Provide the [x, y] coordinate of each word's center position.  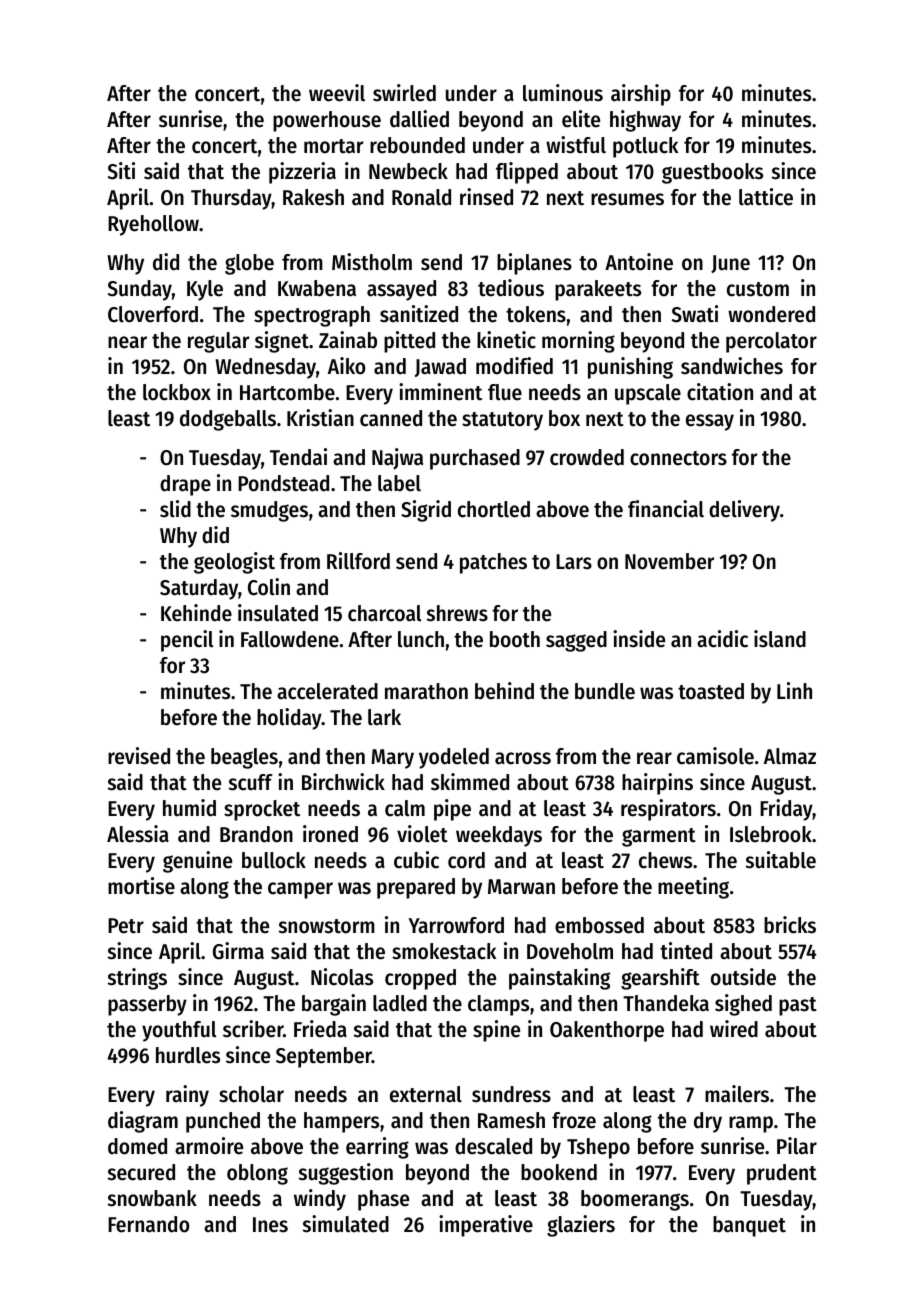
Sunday [140, 290]
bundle [605, 691]
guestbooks [712, 173]
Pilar [797, 1146]
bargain [334, 1005]
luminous [563, 93]
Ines [270, 1225]
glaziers [581, 1226]
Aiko [346, 366]
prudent [782, 1174]
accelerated [327, 691]
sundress [511, 1094]
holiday [289, 719]
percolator [771, 342]
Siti [121, 171]
